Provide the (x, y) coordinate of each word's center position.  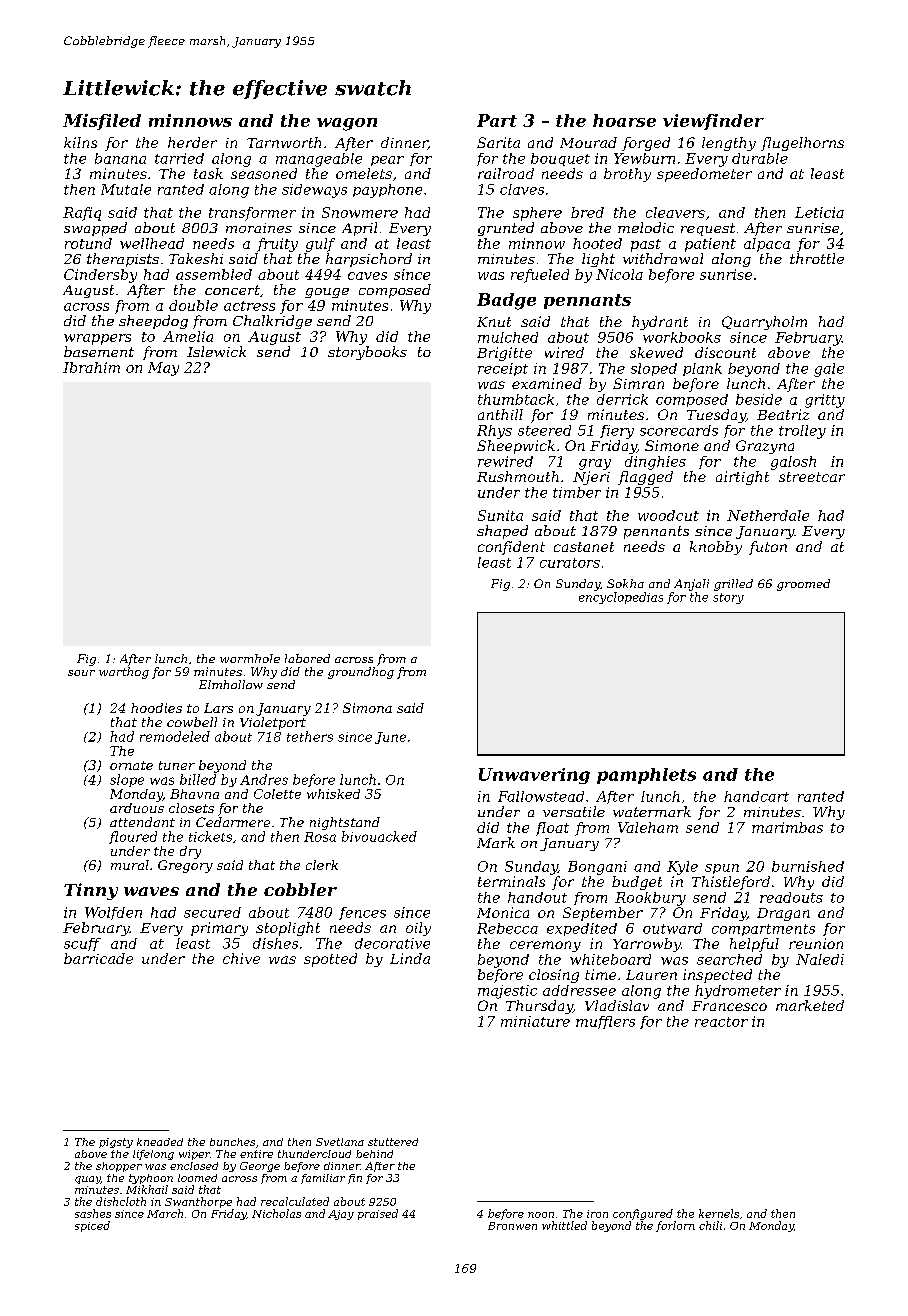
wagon (347, 124)
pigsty (116, 1143)
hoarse (624, 120)
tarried (179, 158)
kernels (719, 1213)
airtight (742, 478)
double (193, 305)
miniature (535, 1021)
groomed (803, 585)
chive (241, 958)
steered (544, 430)
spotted (330, 960)
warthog (124, 673)
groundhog (361, 673)
